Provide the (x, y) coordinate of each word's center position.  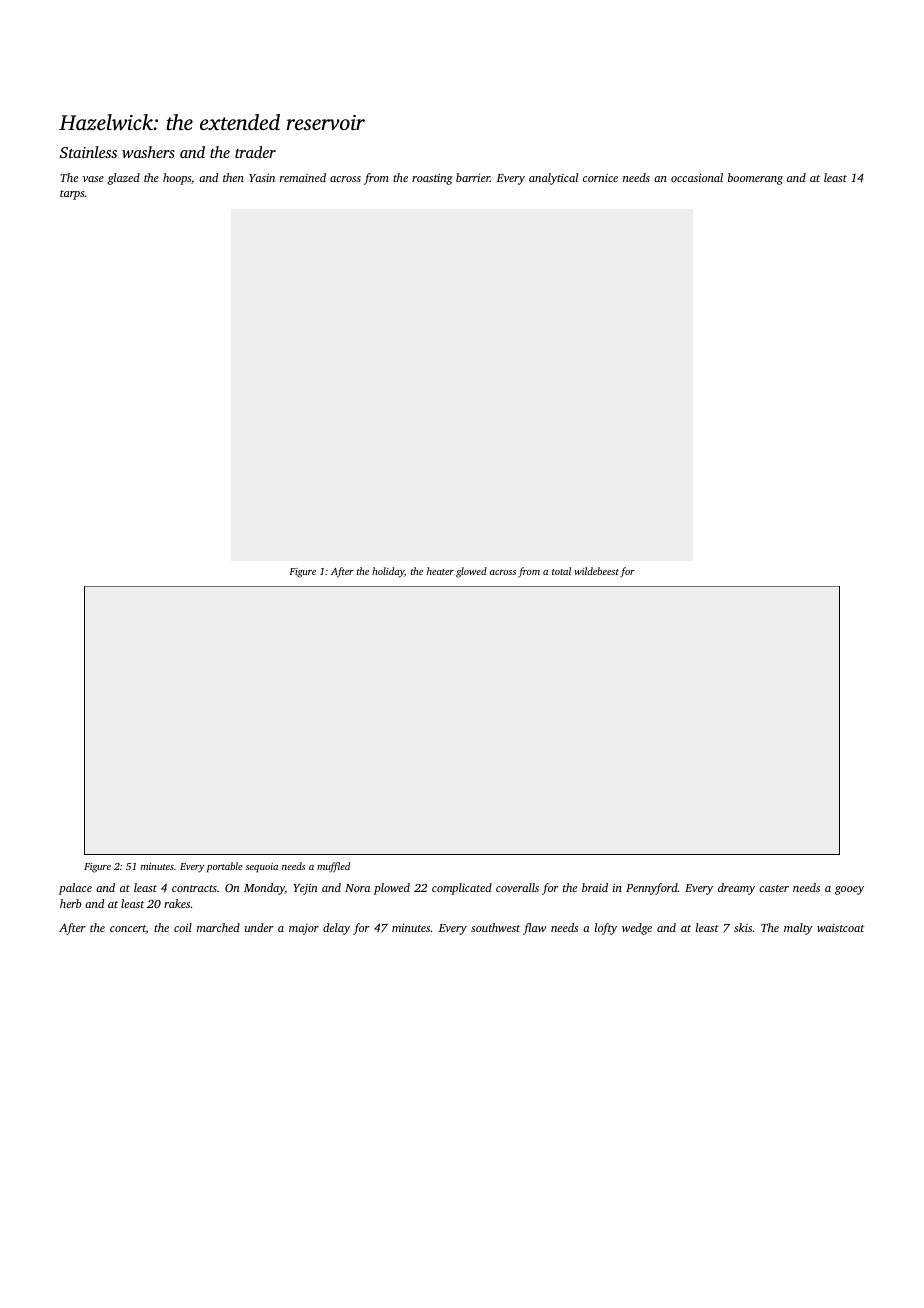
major (304, 929)
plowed (392, 889)
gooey (849, 890)
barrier (473, 177)
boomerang (755, 179)
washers (148, 152)
